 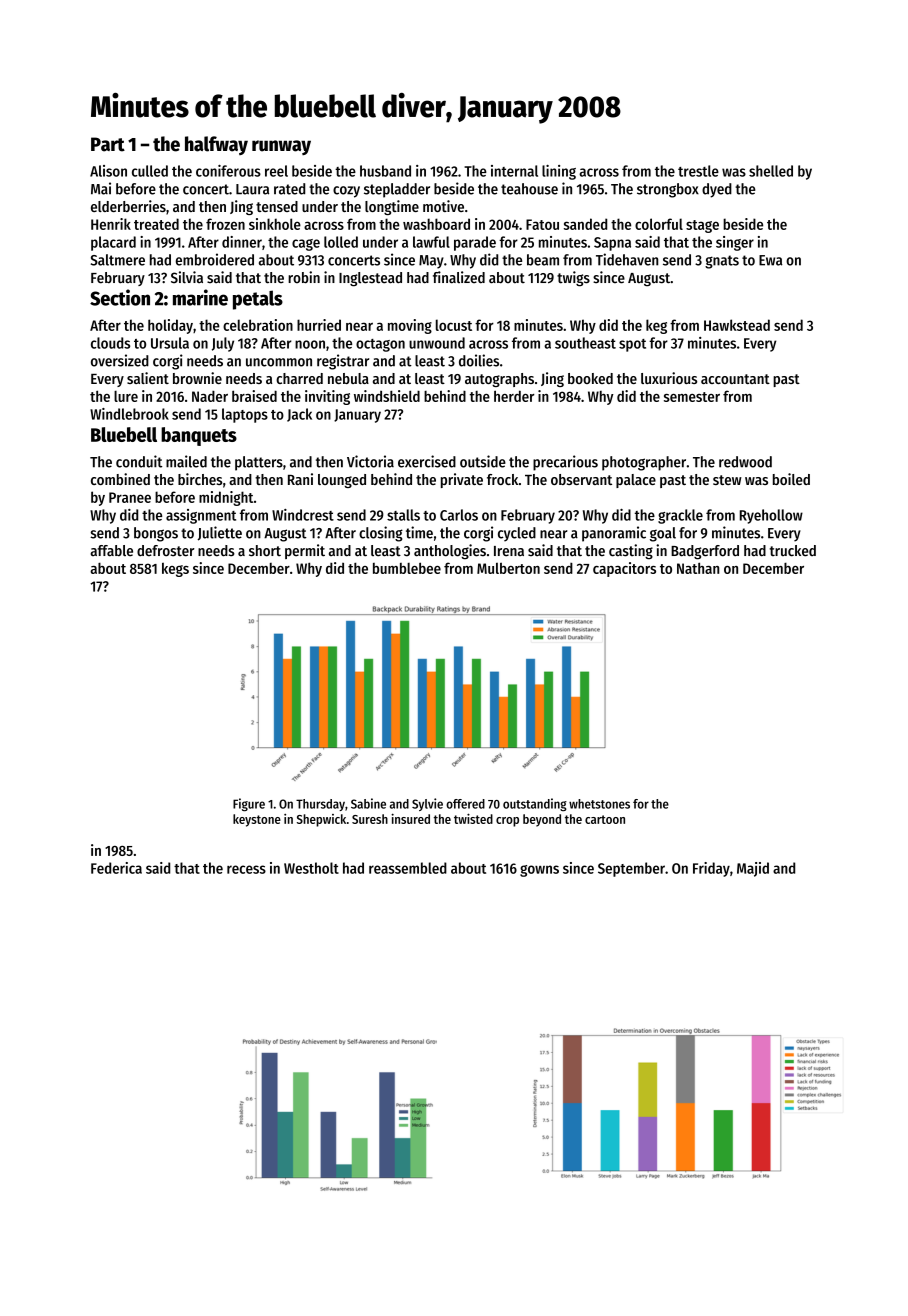 What do you see at coordinates (514, 171) in the image?
I see `internal` at bounding box center [514, 171].
